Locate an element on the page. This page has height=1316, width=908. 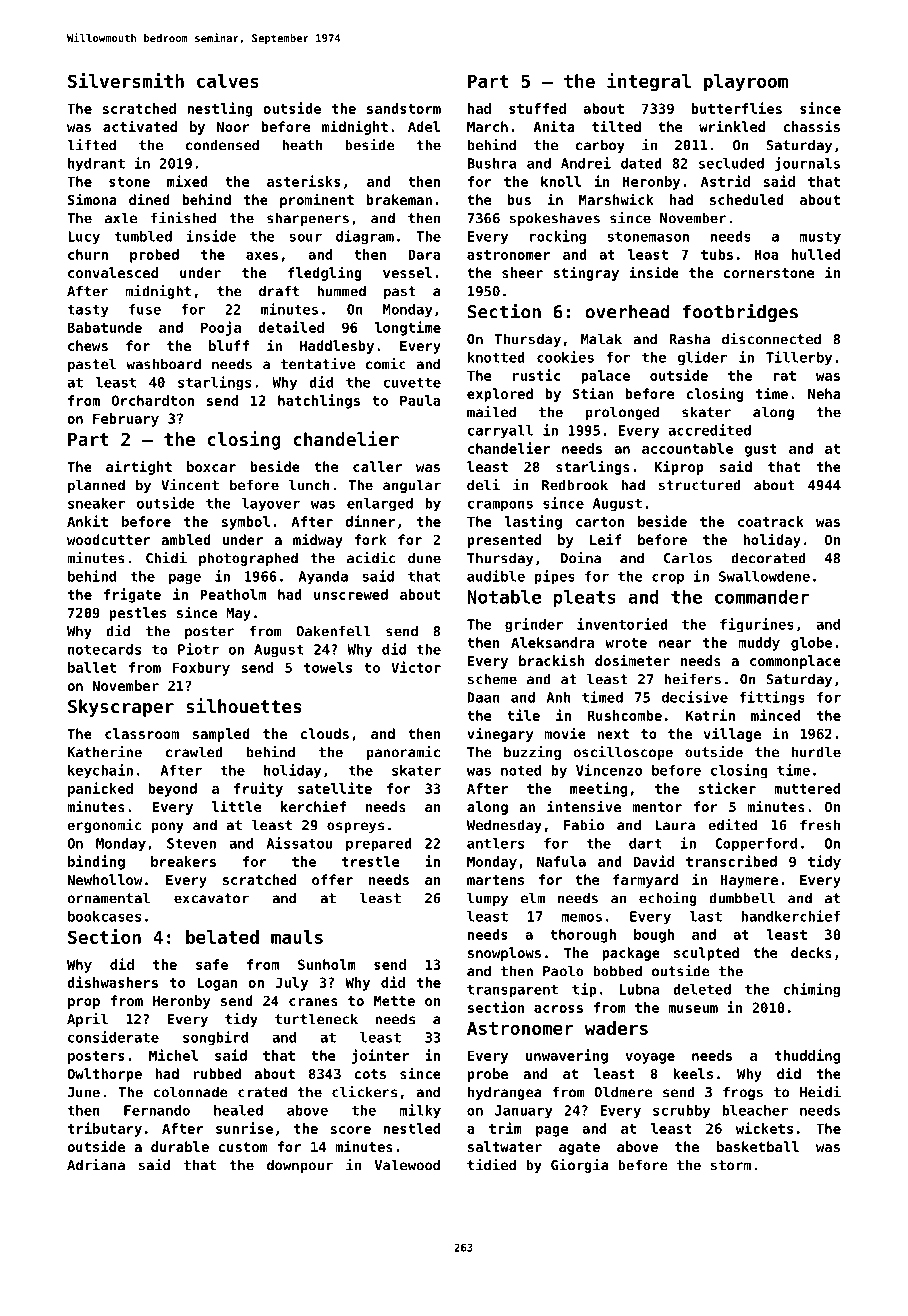
healed is located at coordinates (238, 1110).
